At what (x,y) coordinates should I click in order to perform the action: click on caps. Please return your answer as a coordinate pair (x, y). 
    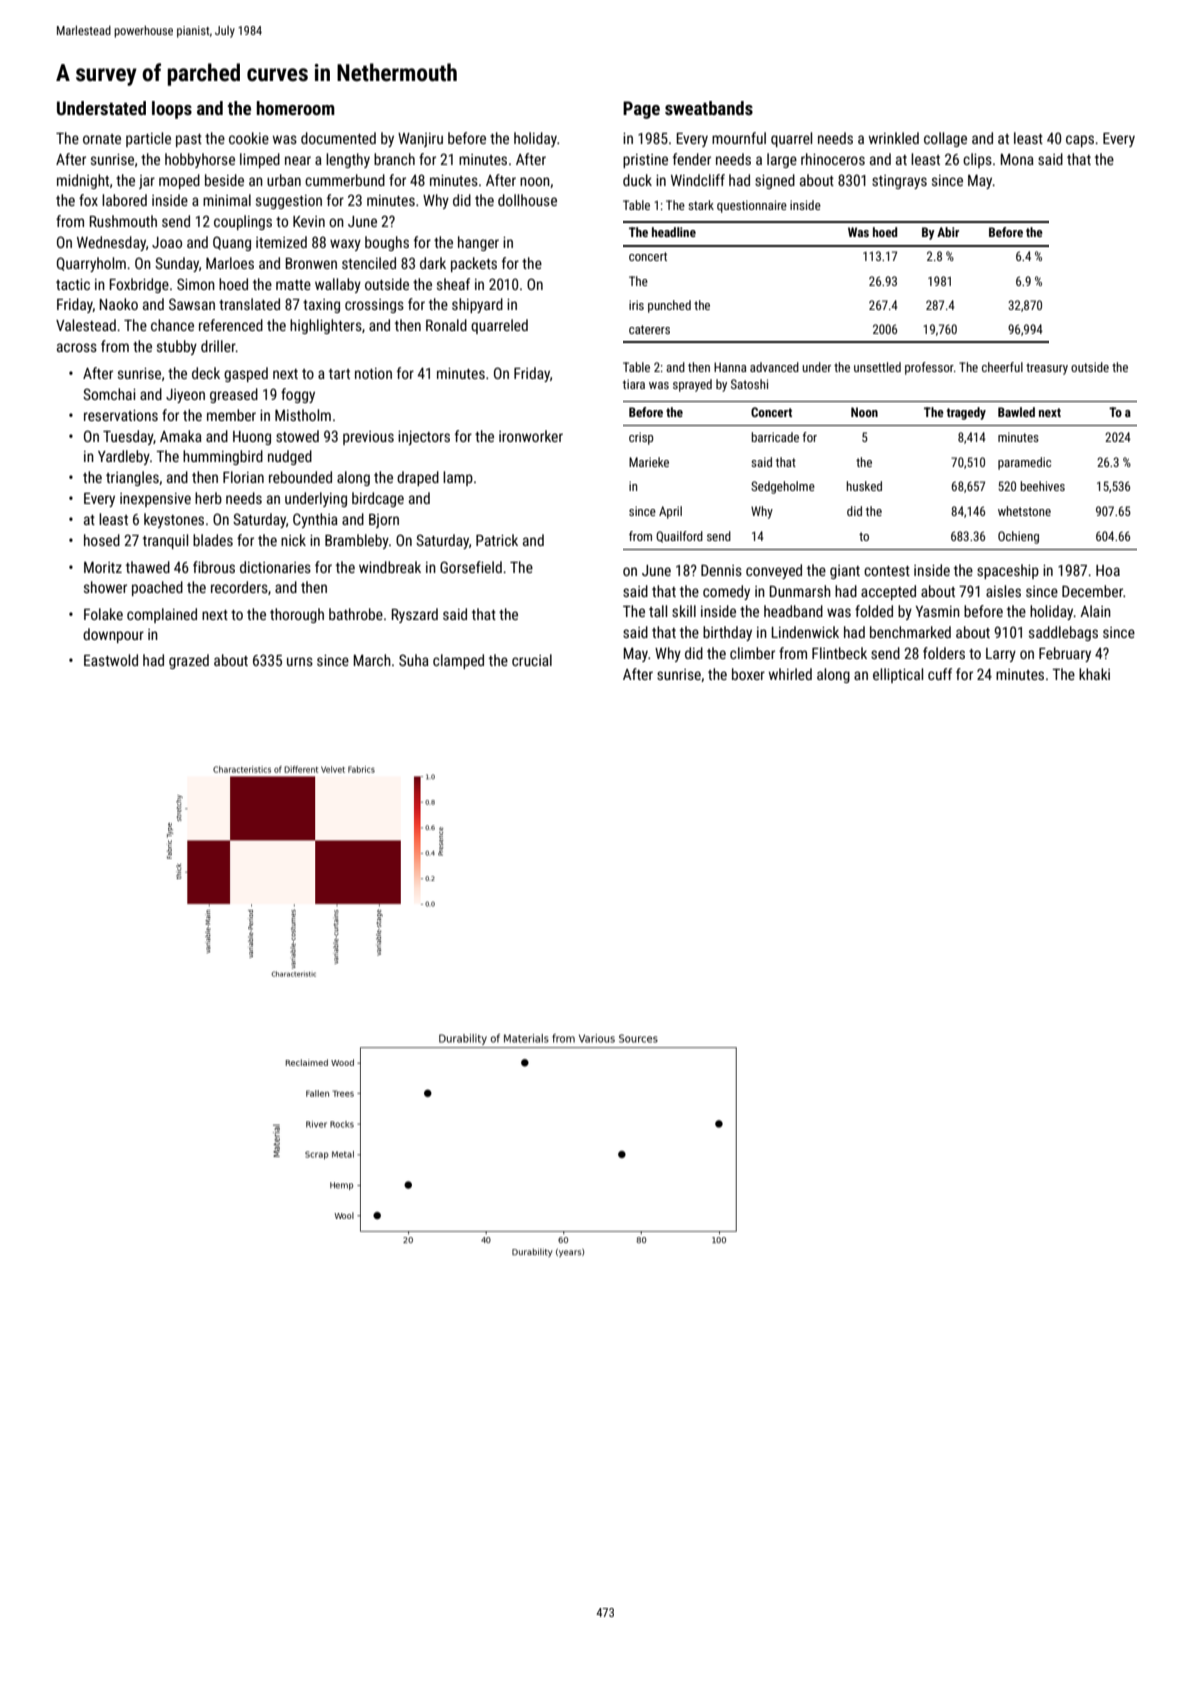
    Looking at the image, I should click on (1080, 141).
